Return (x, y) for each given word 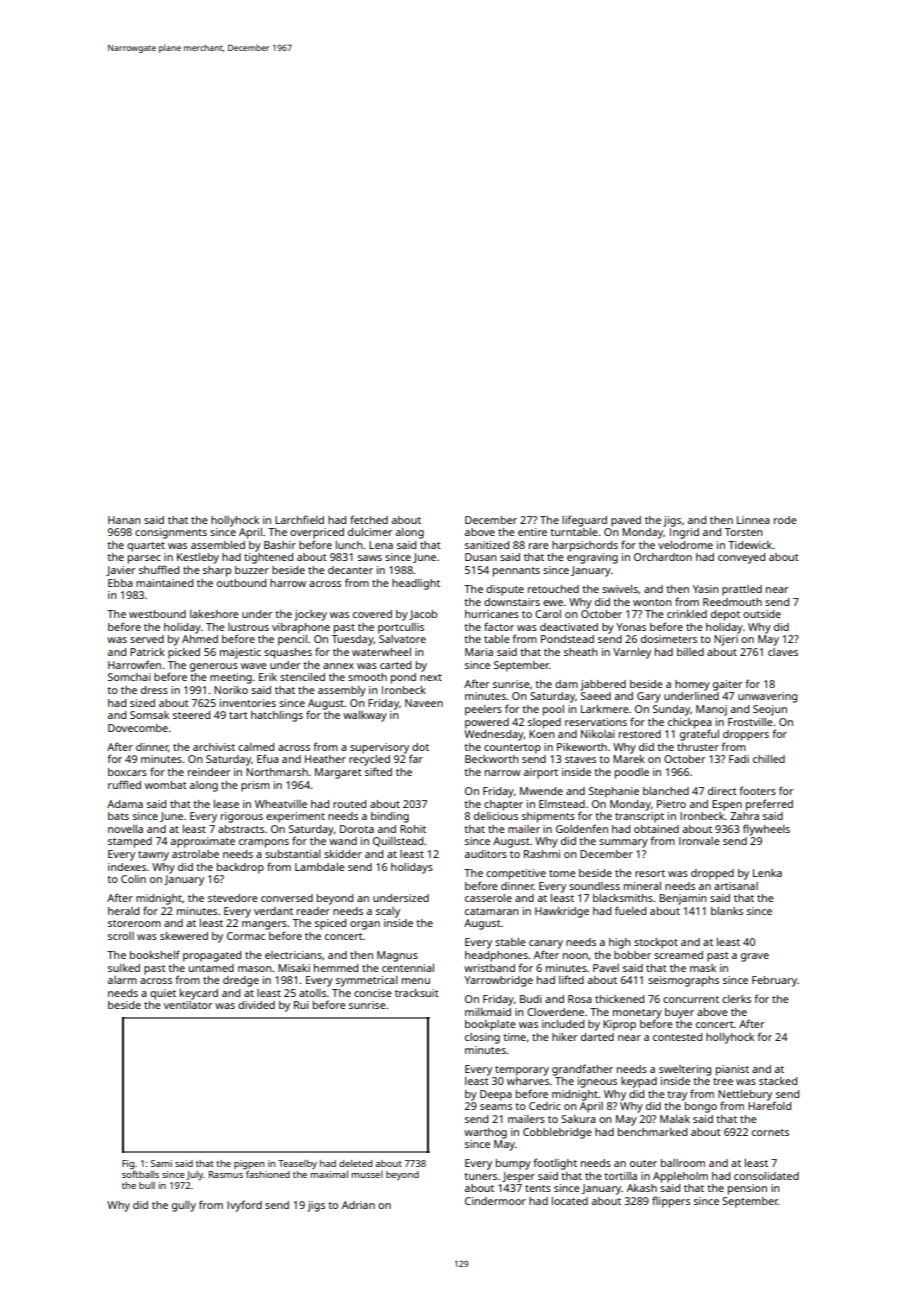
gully (184, 1206)
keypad (639, 1082)
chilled (769, 759)
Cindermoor (495, 1201)
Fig (128, 1165)
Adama (125, 804)
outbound (241, 583)
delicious (496, 816)
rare (539, 546)
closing (482, 1038)
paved (626, 521)
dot (420, 747)
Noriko (231, 690)
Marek (629, 759)
